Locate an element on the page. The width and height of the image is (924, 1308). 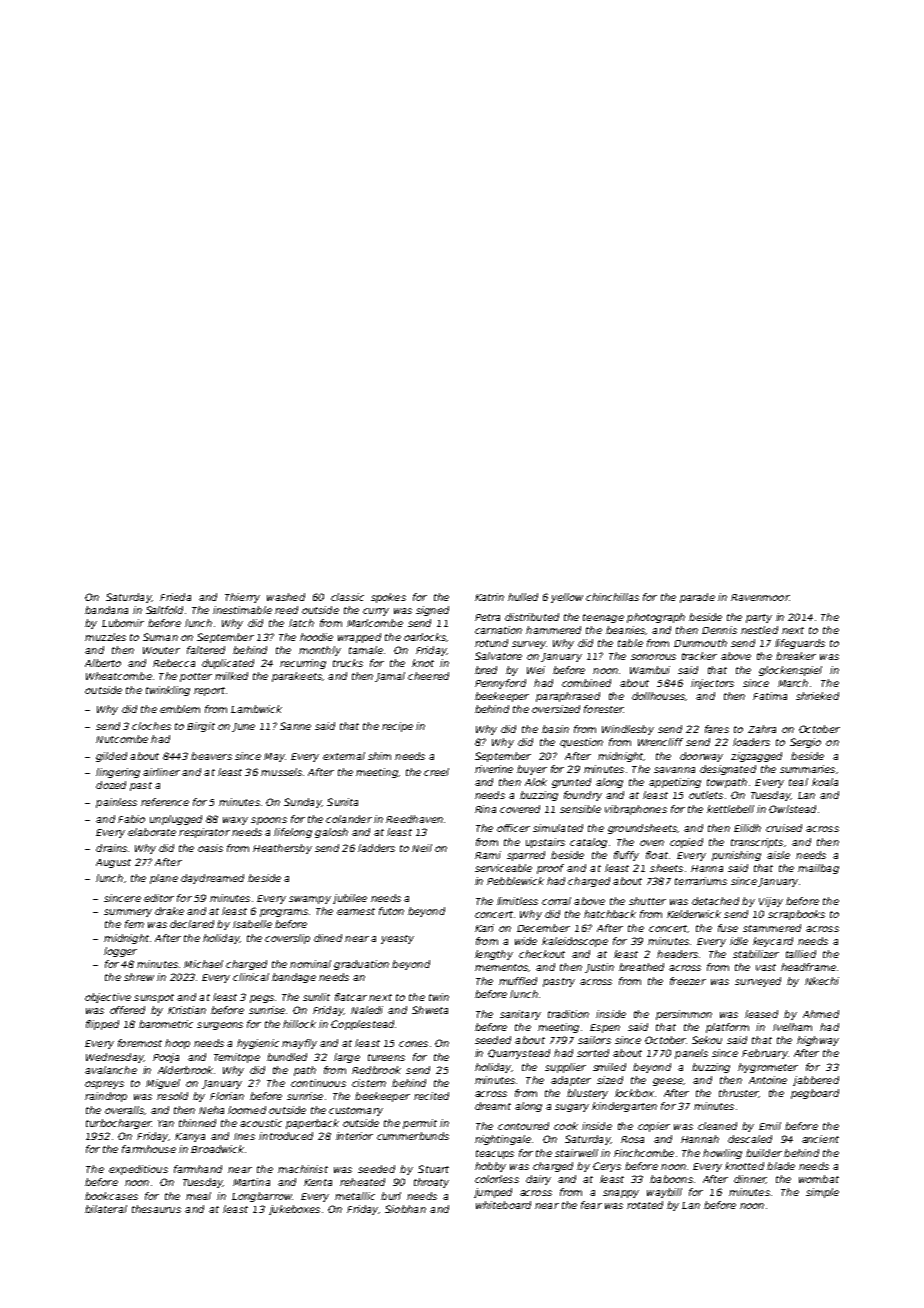
fares is located at coordinates (717, 729).
